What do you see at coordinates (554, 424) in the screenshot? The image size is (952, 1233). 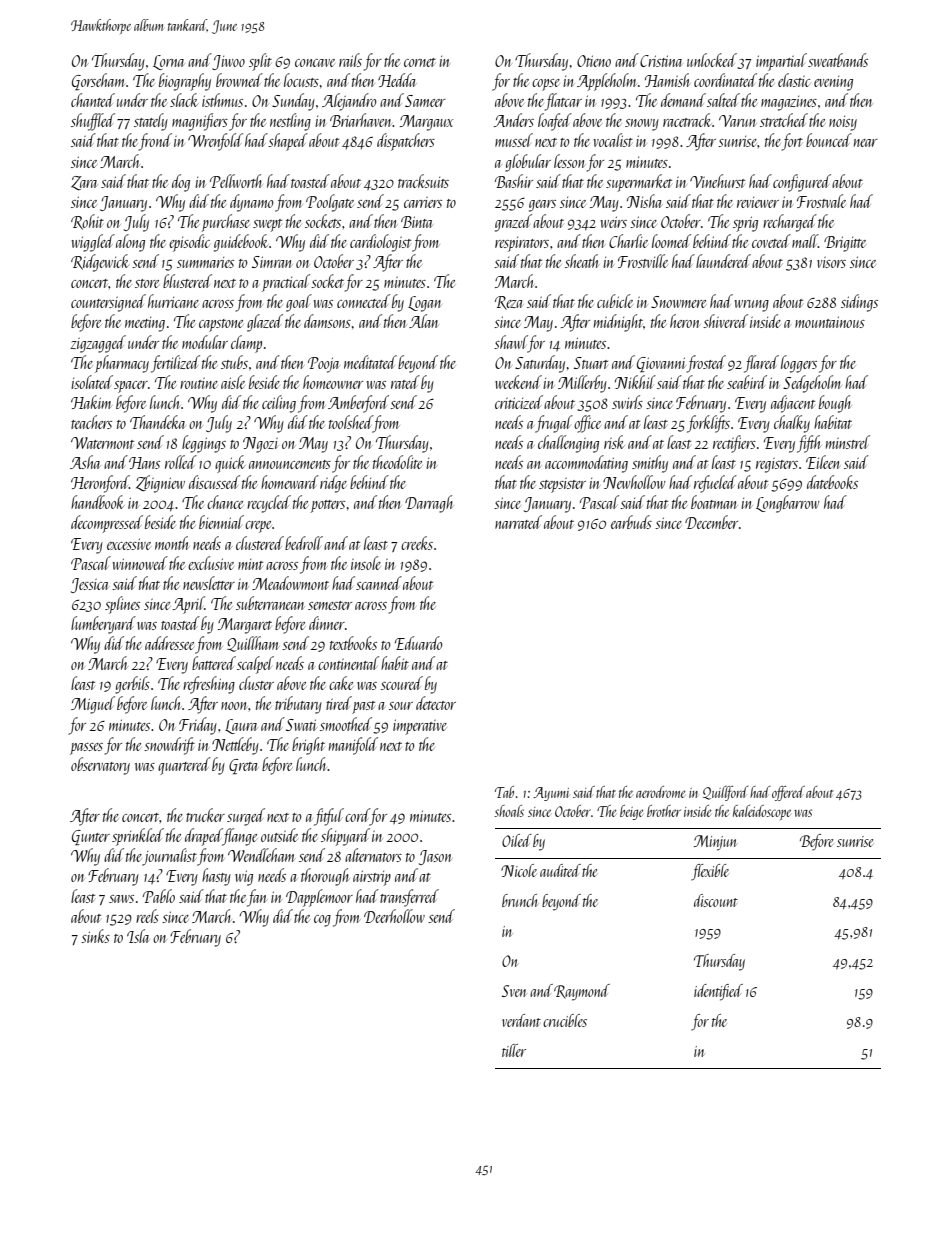 I see `frugal` at bounding box center [554, 424].
